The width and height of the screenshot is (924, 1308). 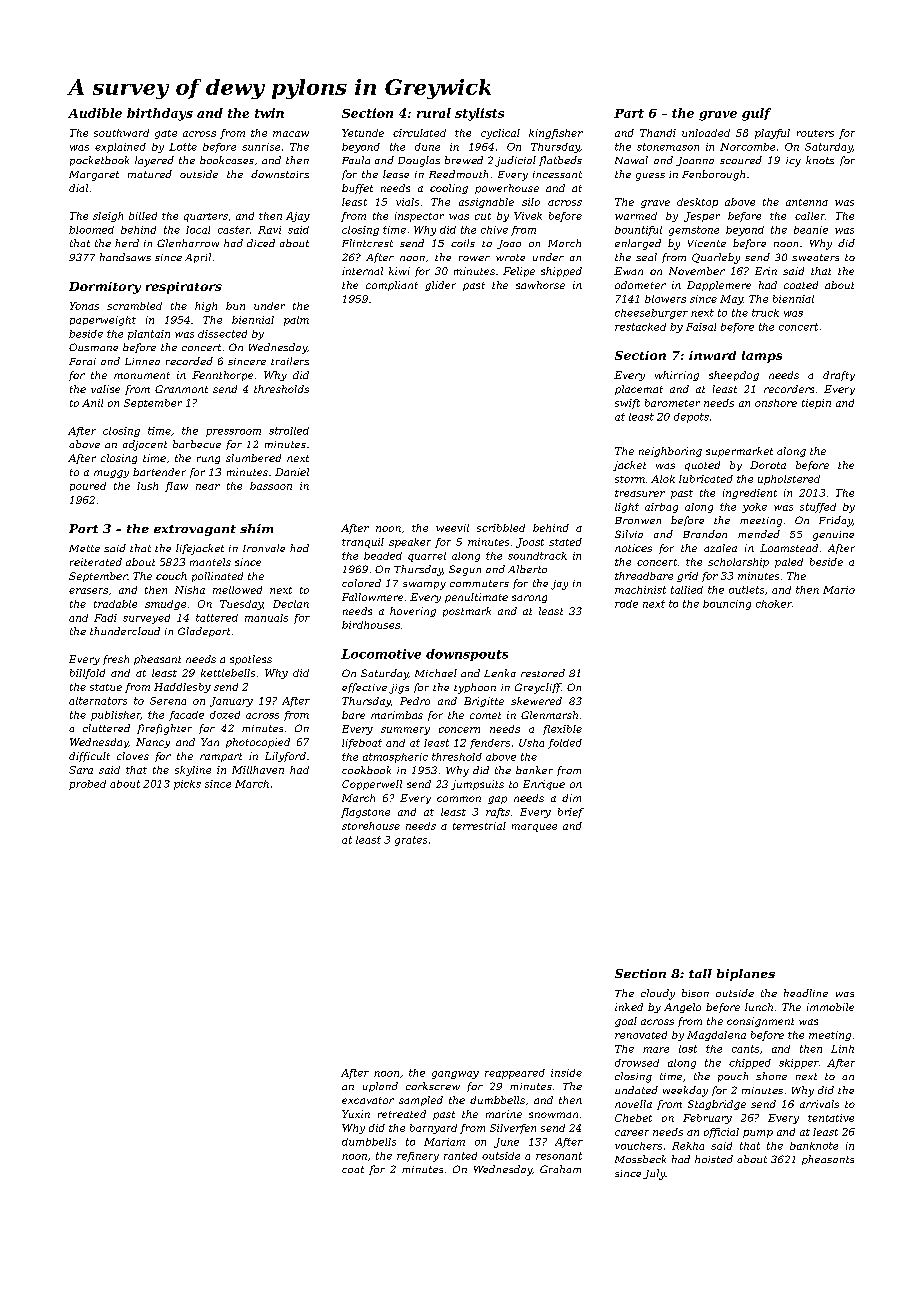 What do you see at coordinates (160, 114) in the screenshot?
I see `birthdays` at bounding box center [160, 114].
